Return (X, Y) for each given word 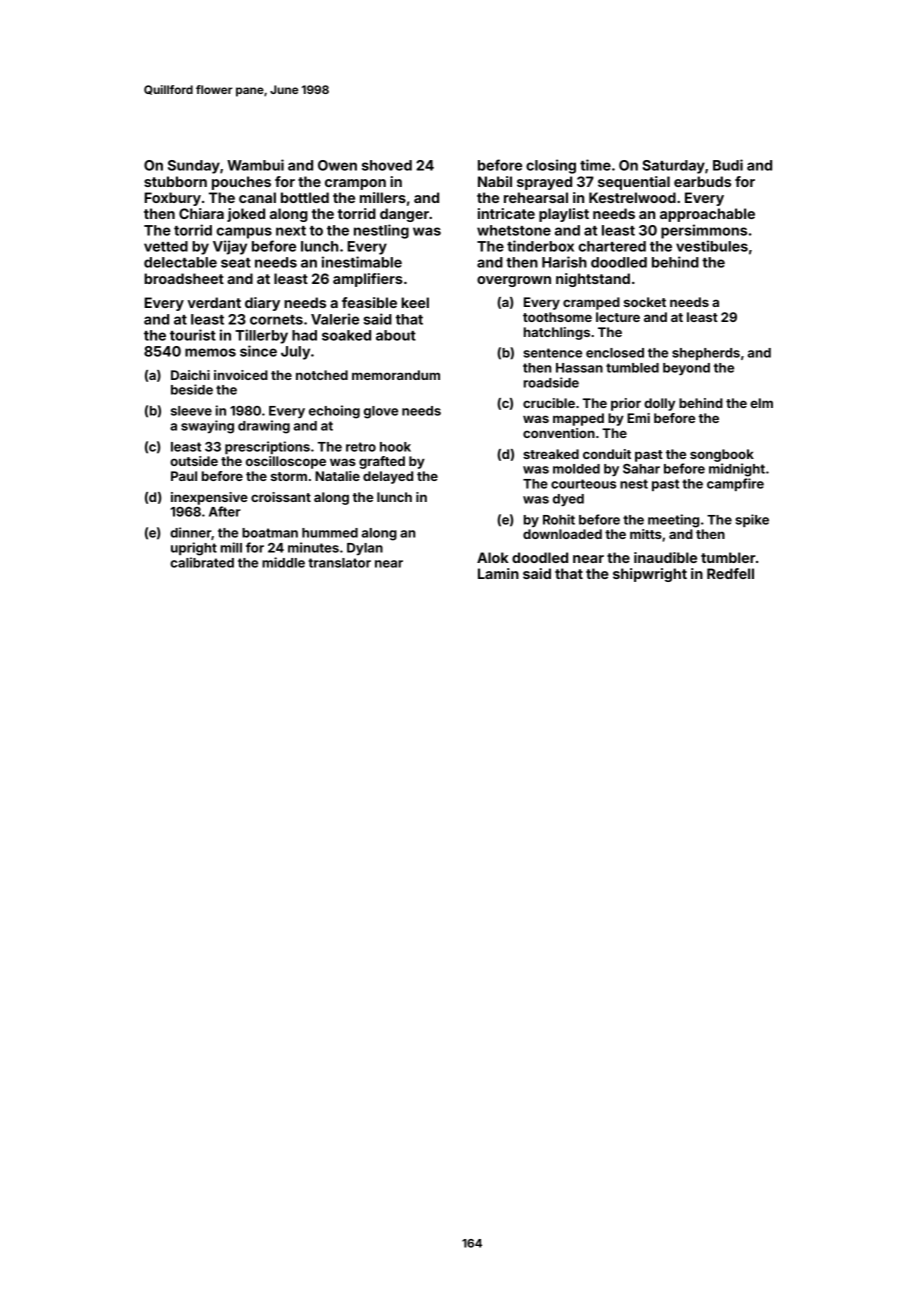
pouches (241, 183)
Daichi (190, 375)
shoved (387, 165)
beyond (686, 369)
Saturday (673, 167)
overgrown (514, 281)
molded (576, 469)
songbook (722, 455)
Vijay (230, 247)
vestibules (712, 246)
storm (289, 476)
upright (194, 549)
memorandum (396, 375)
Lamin (498, 573)
